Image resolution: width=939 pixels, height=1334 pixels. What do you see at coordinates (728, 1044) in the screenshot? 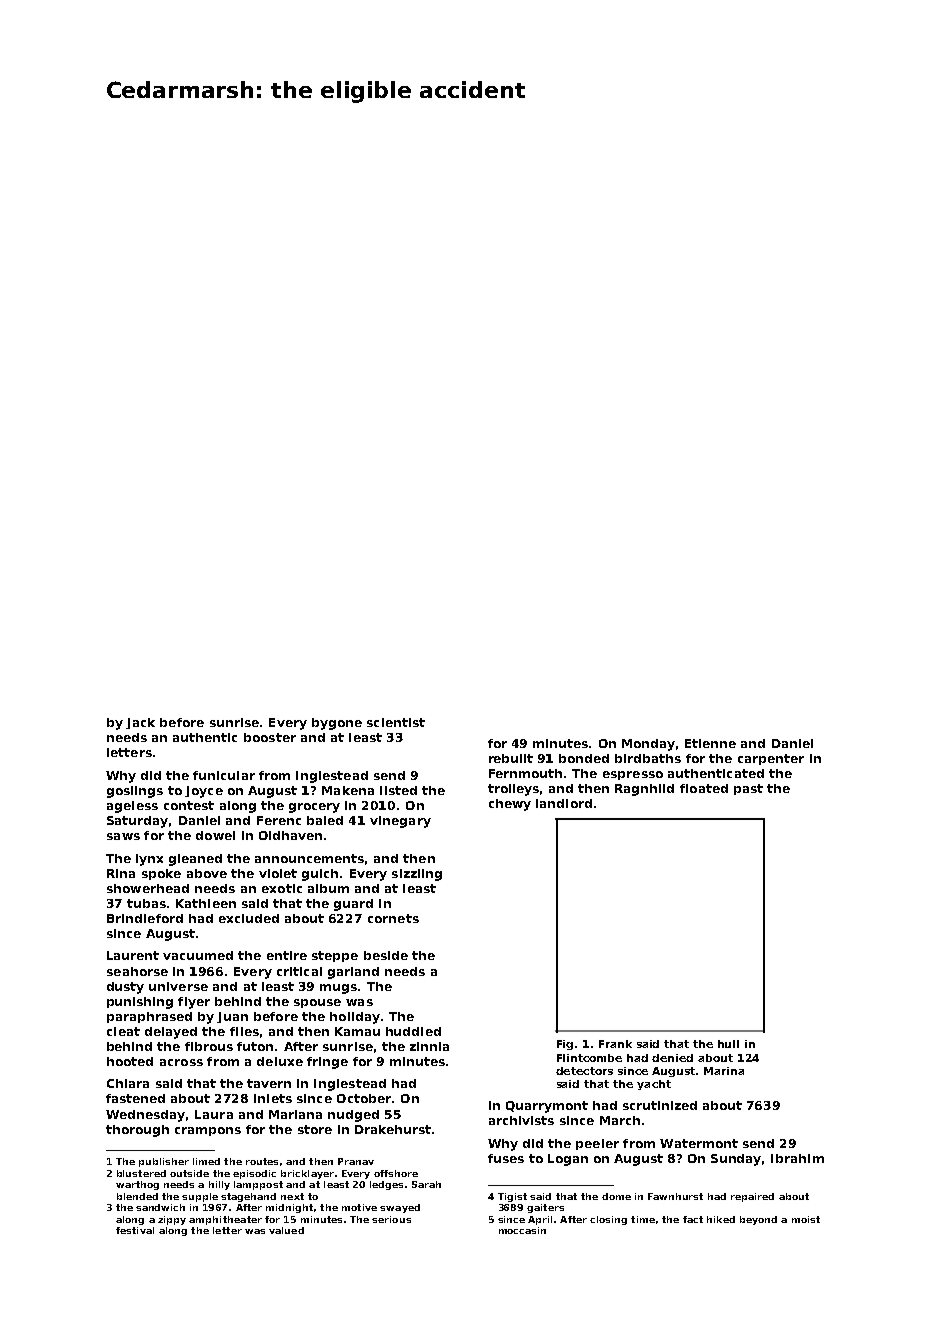
I see `hull` at bounding box center [728, 1044].
